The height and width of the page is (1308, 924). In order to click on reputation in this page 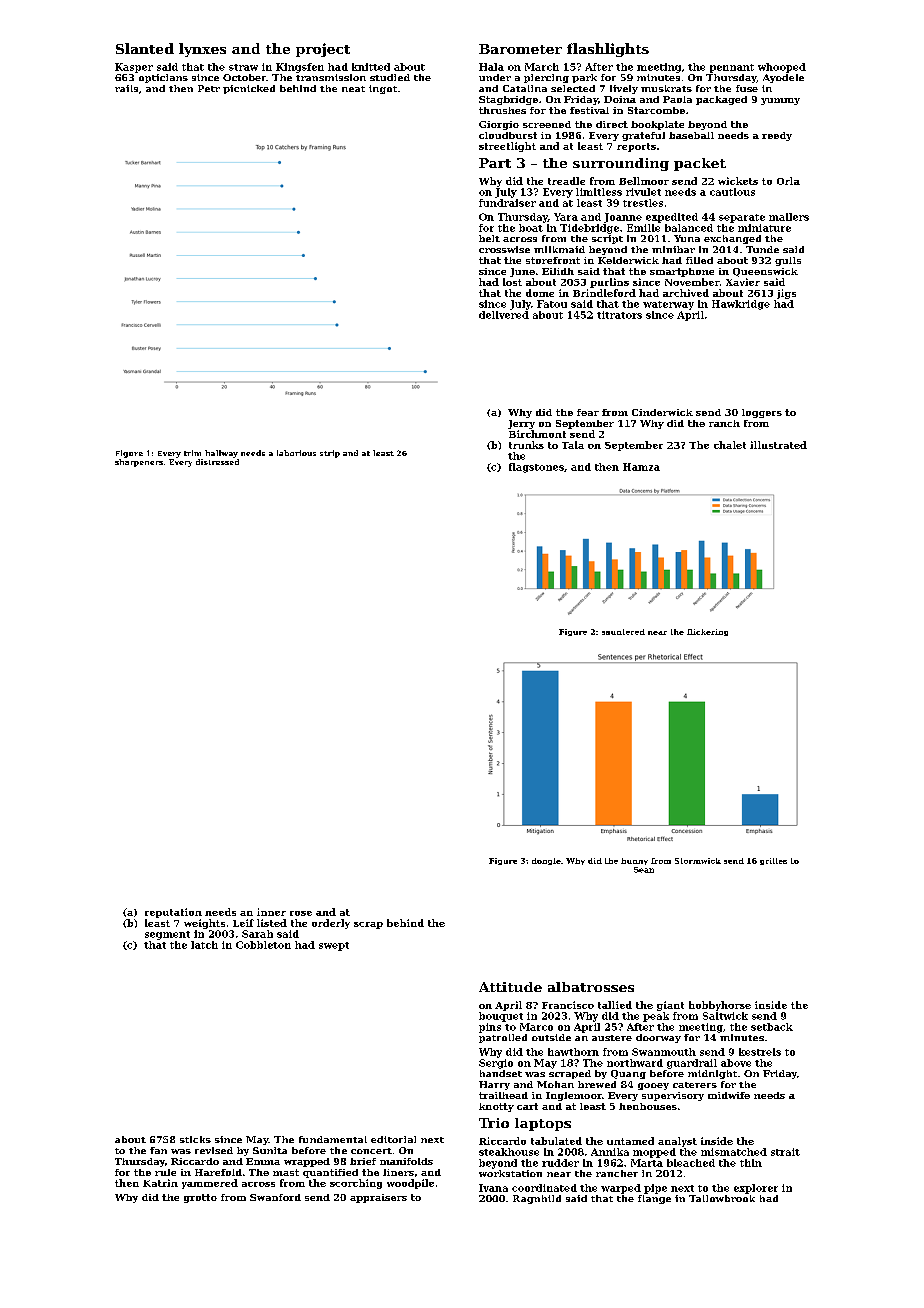, I will do `click(173, 913)`.
